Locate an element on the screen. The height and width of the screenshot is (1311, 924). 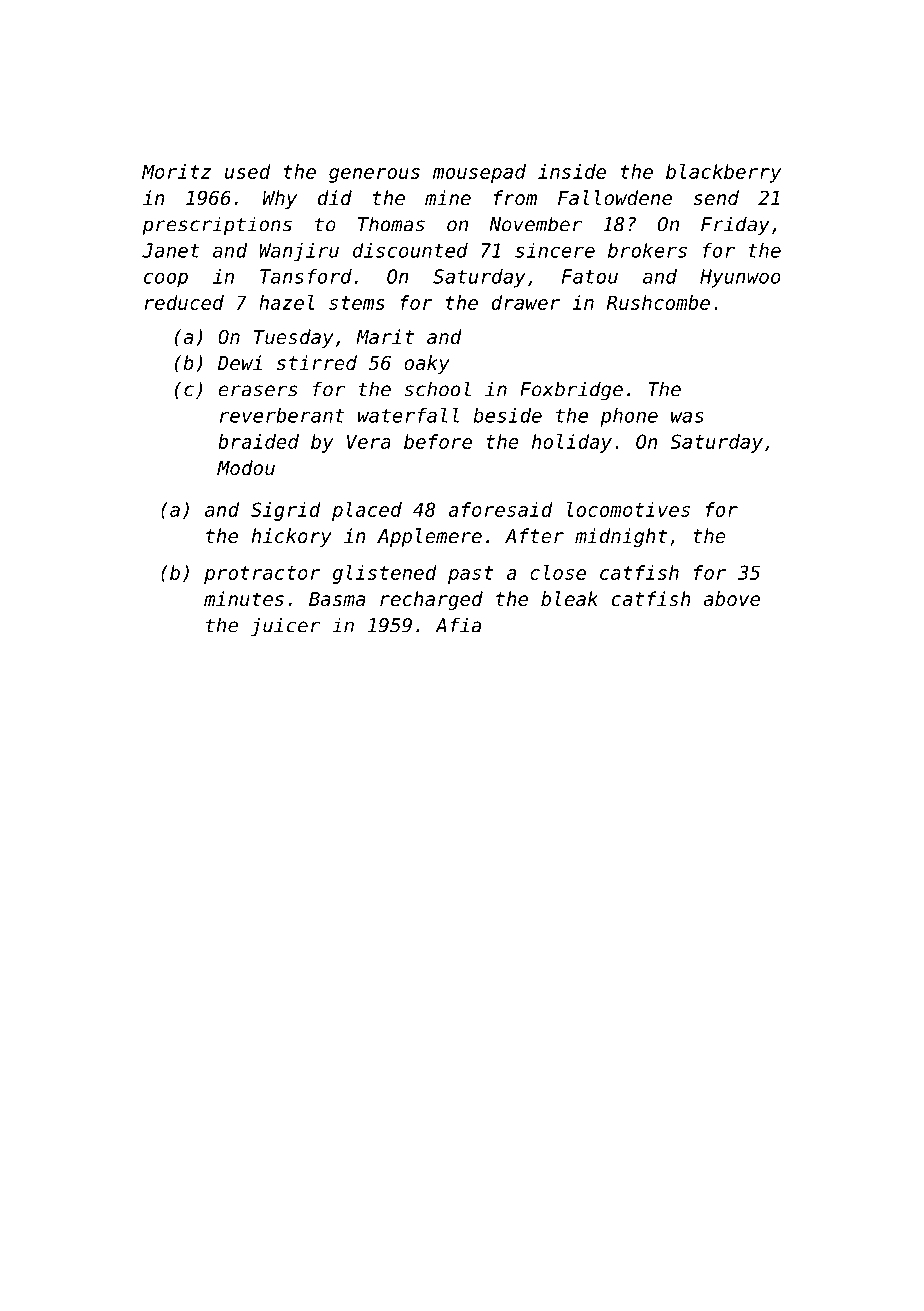
placed is located at coordinates (367, 511).
